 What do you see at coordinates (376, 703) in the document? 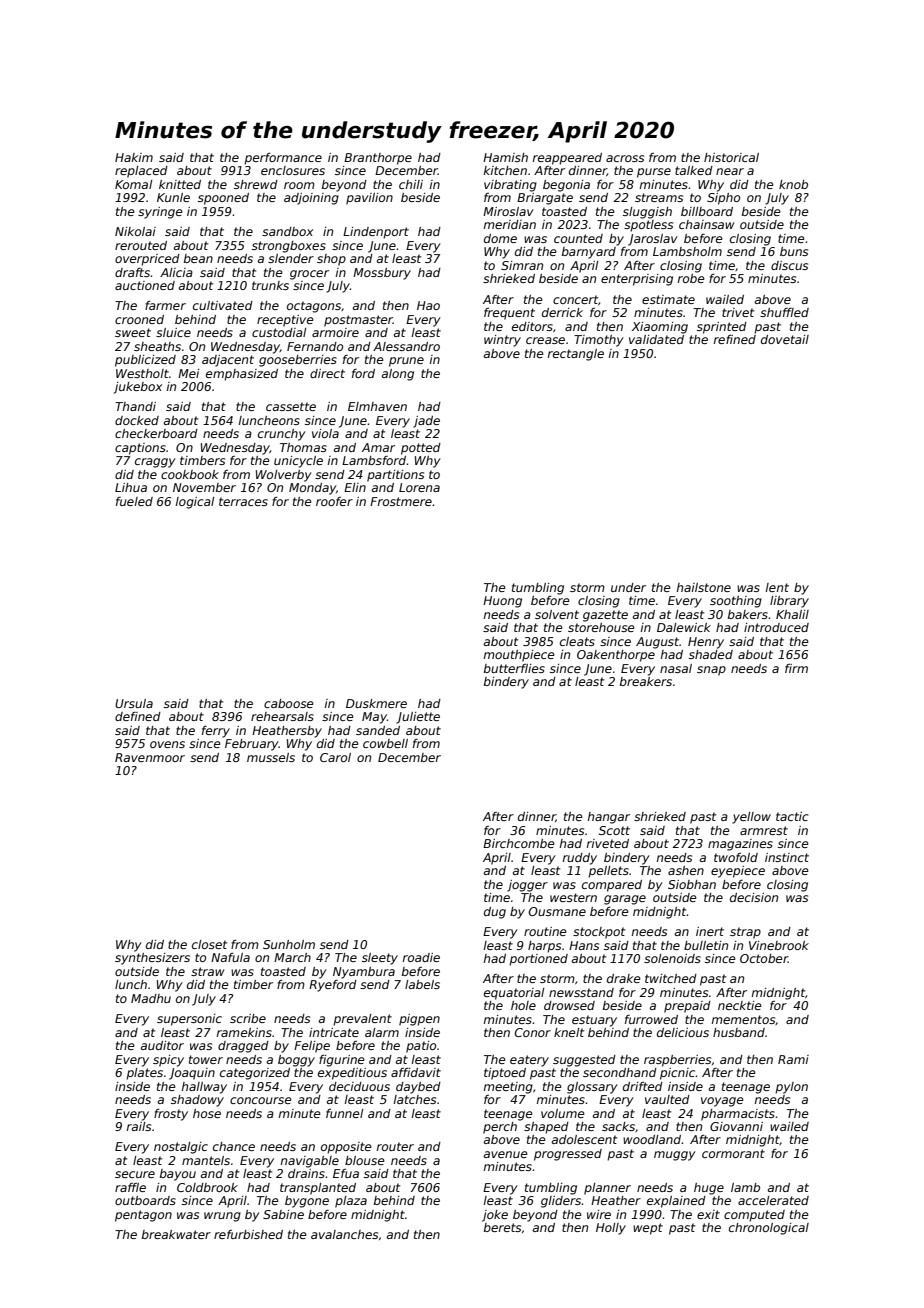
I see `Duskmere` at bounding box center [376, 703].
